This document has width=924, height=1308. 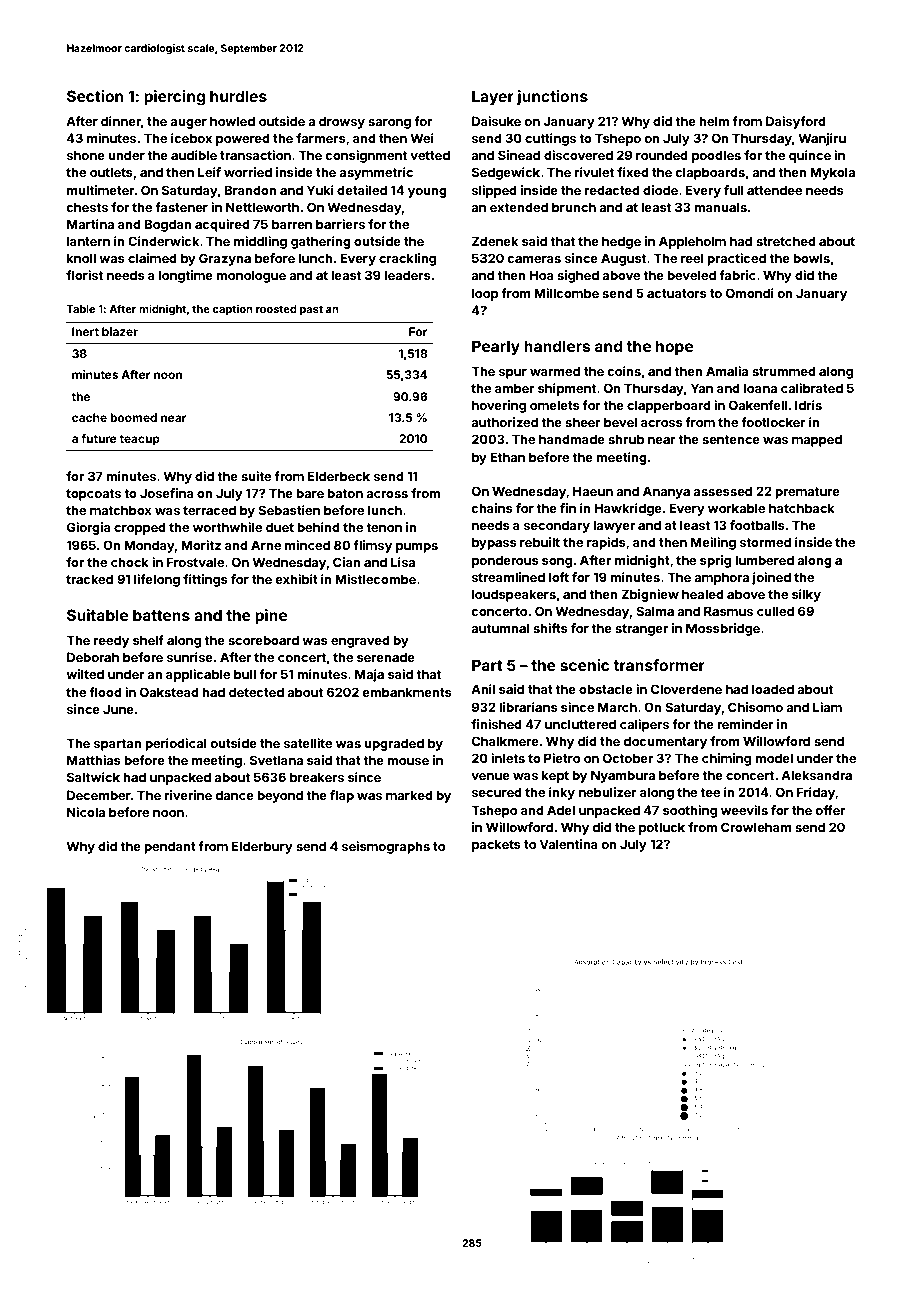 I want to click on sentence, so click(x=731, y=439).
